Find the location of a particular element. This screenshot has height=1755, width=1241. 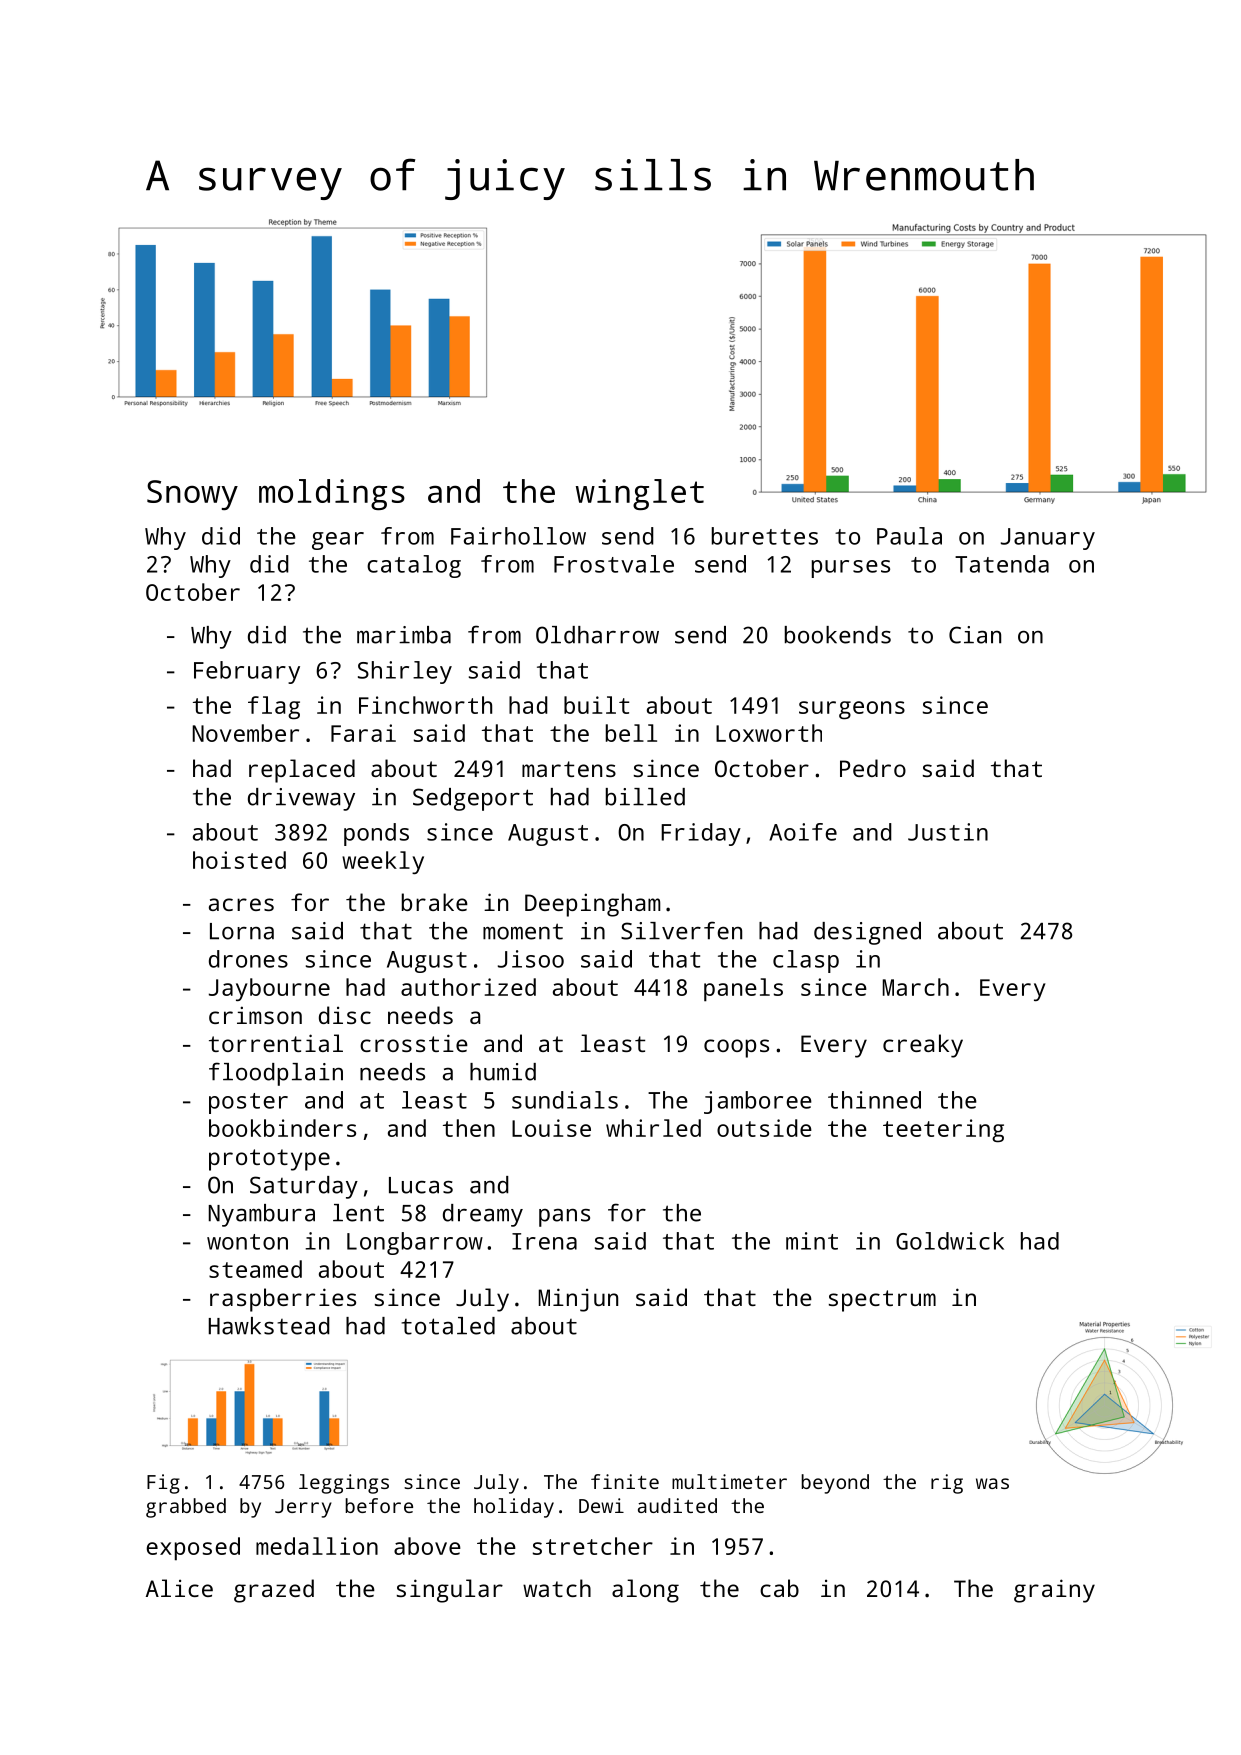

finite is located at coordinates (625, 1481).
